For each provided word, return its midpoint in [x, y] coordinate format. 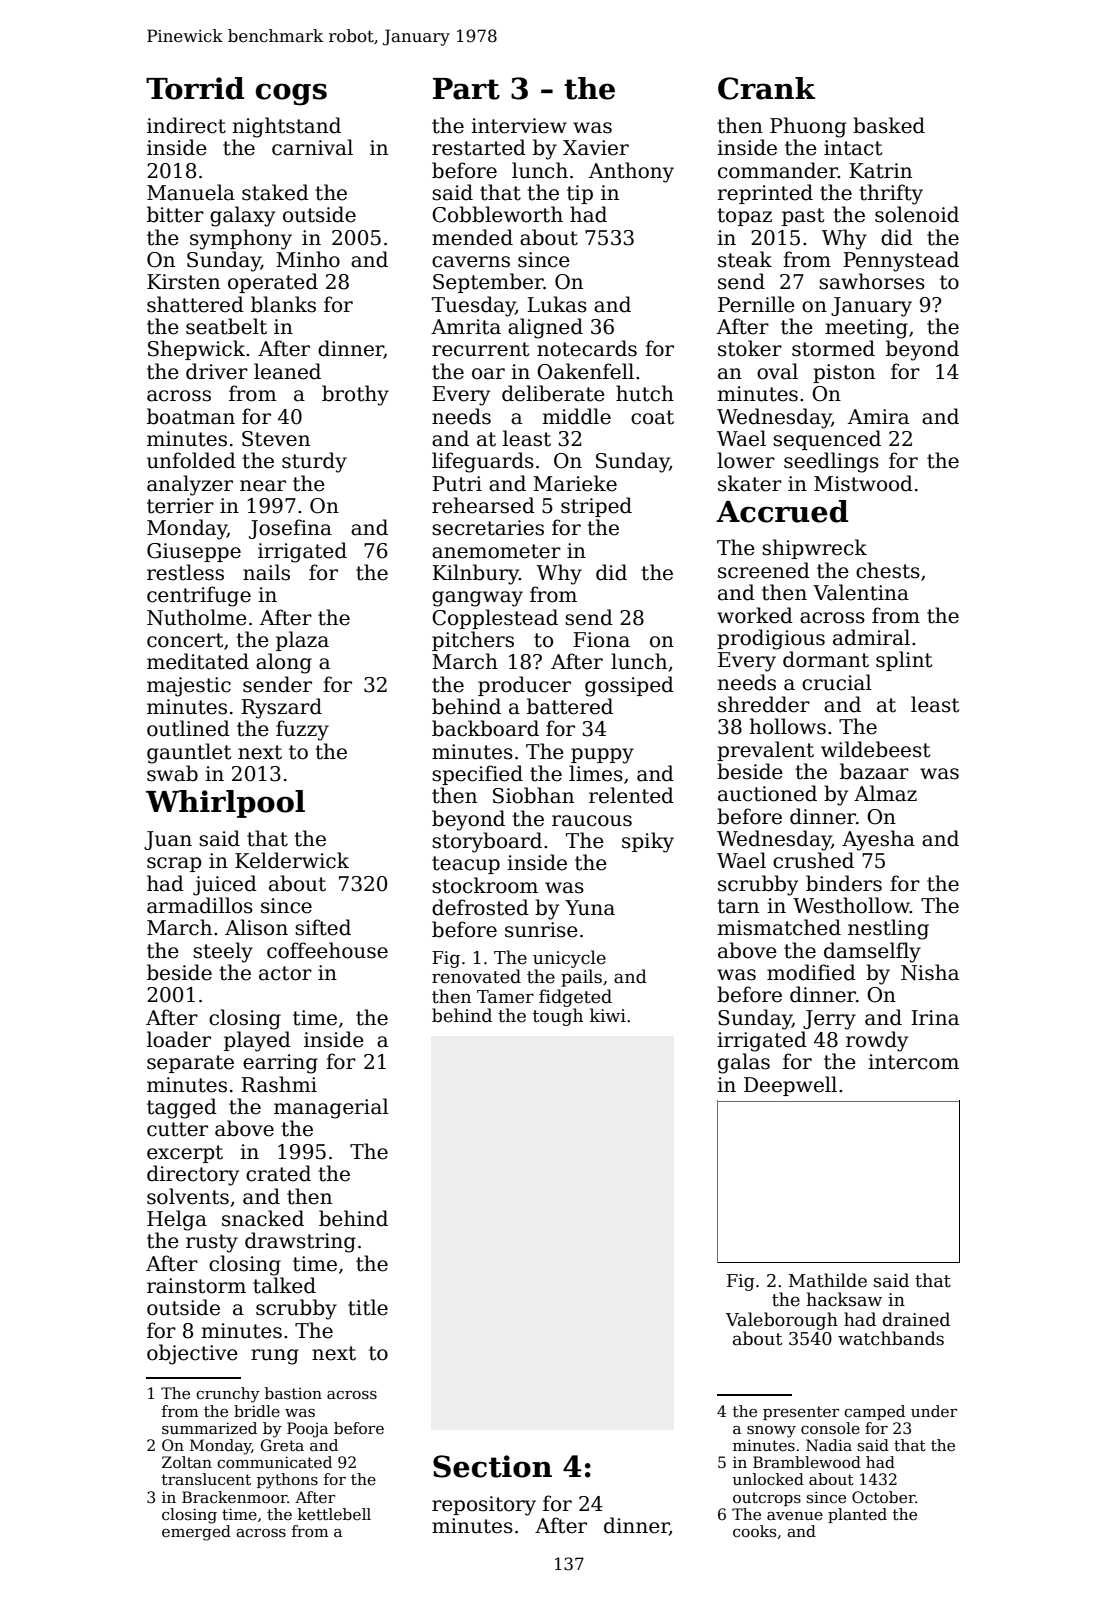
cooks [754, 1531]
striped [596, 507]
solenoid [917, 214]
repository [484, 1506]
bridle [257, 1411]
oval [777, 371]
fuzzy [302, 730]
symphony [241, 239]
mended [472, 237]
